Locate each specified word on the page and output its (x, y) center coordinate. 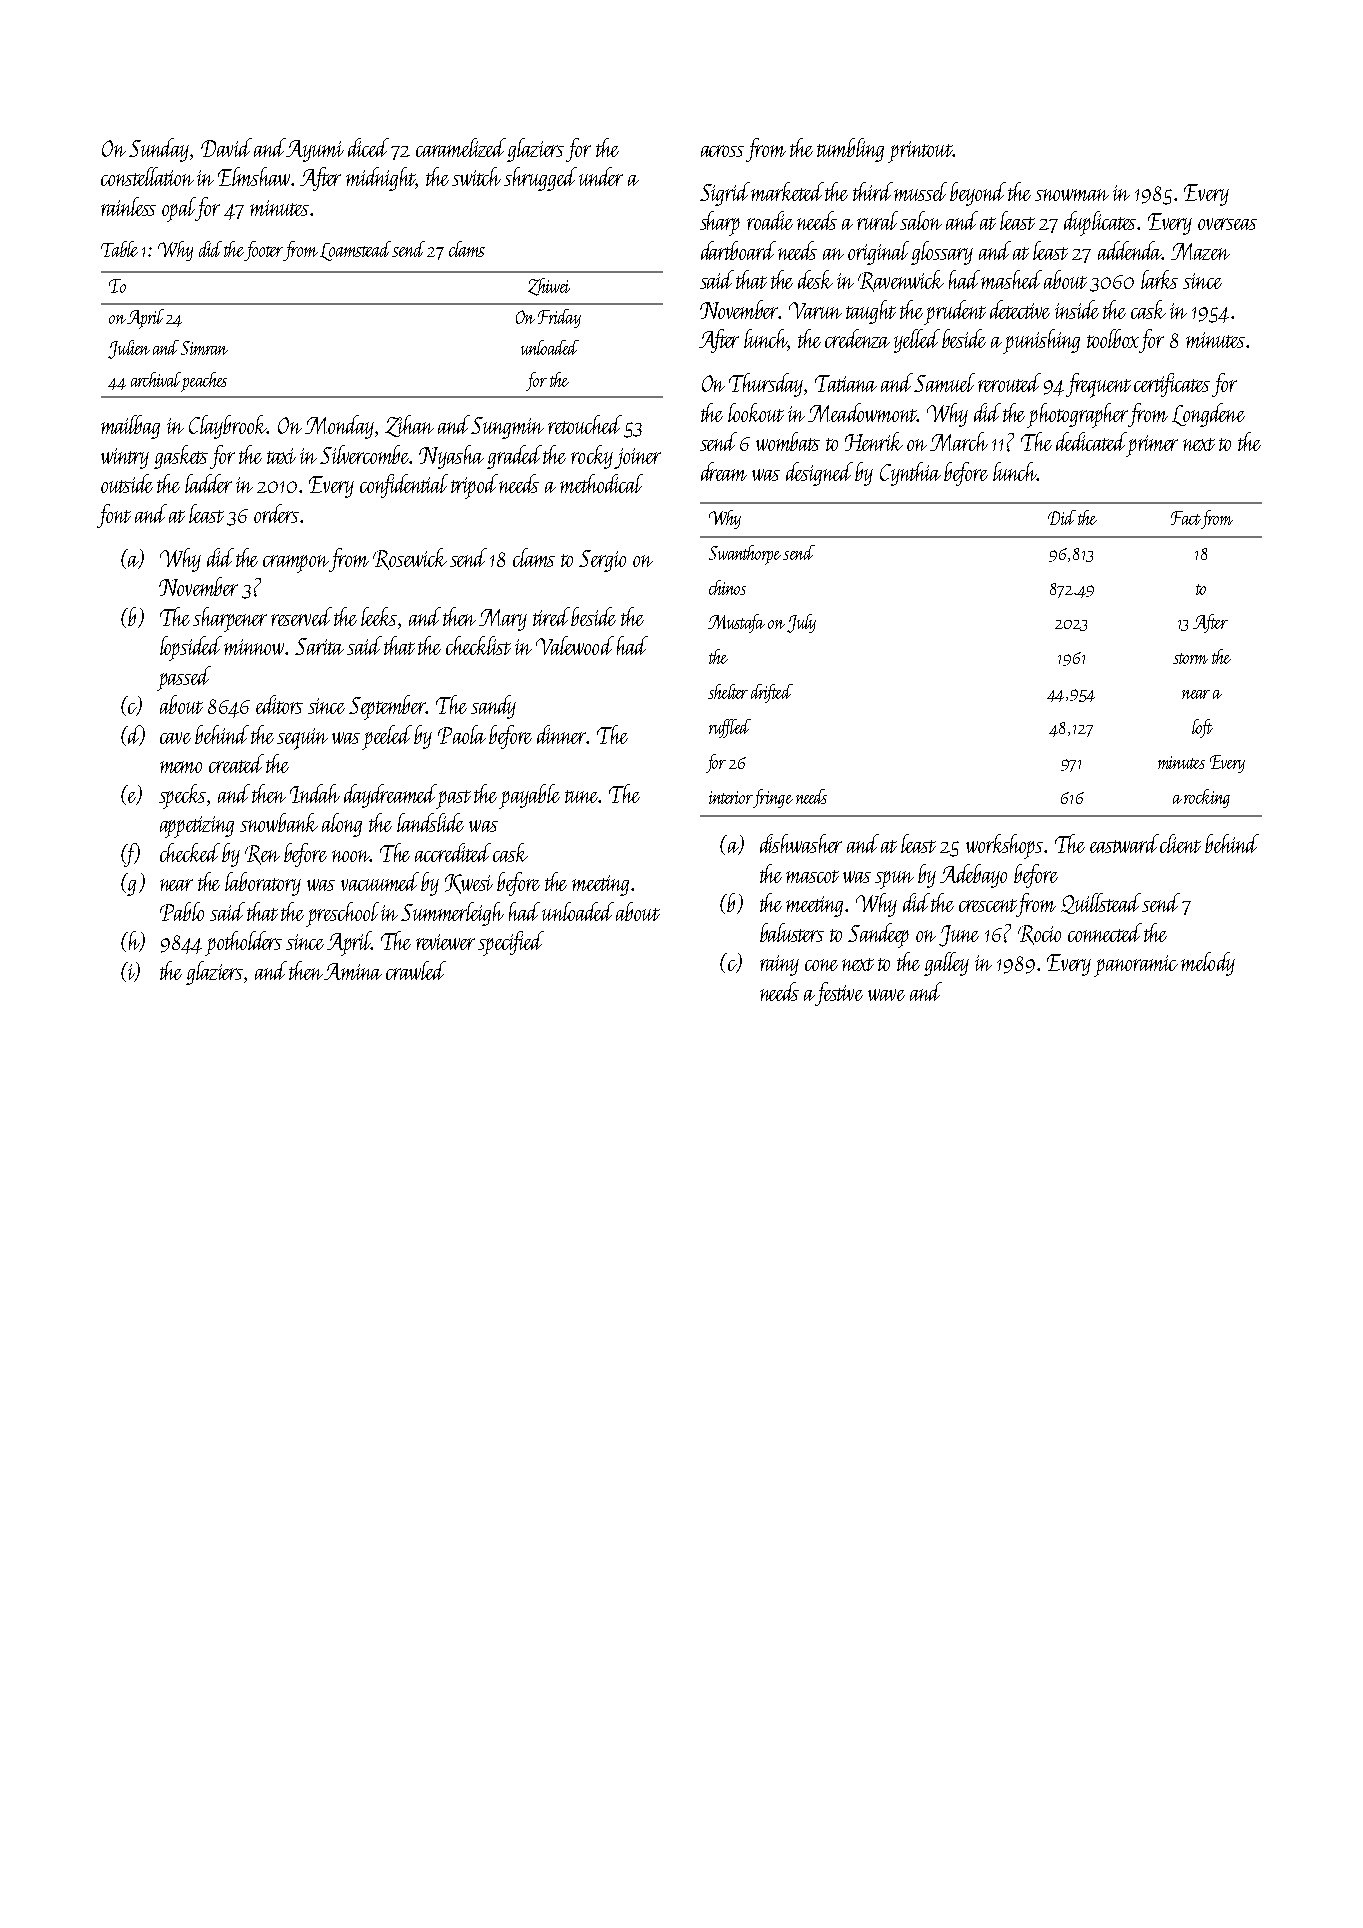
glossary (942, 253)
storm (1190, 658)
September (388, 707)
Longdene (1208, 415)
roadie (770, 220)
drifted (772, 693)
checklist (478, 645)
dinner (562, 734)
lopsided (191, 648)
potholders (243, 943)
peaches (204, 382)
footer (264, 251)
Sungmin (507, 428)
